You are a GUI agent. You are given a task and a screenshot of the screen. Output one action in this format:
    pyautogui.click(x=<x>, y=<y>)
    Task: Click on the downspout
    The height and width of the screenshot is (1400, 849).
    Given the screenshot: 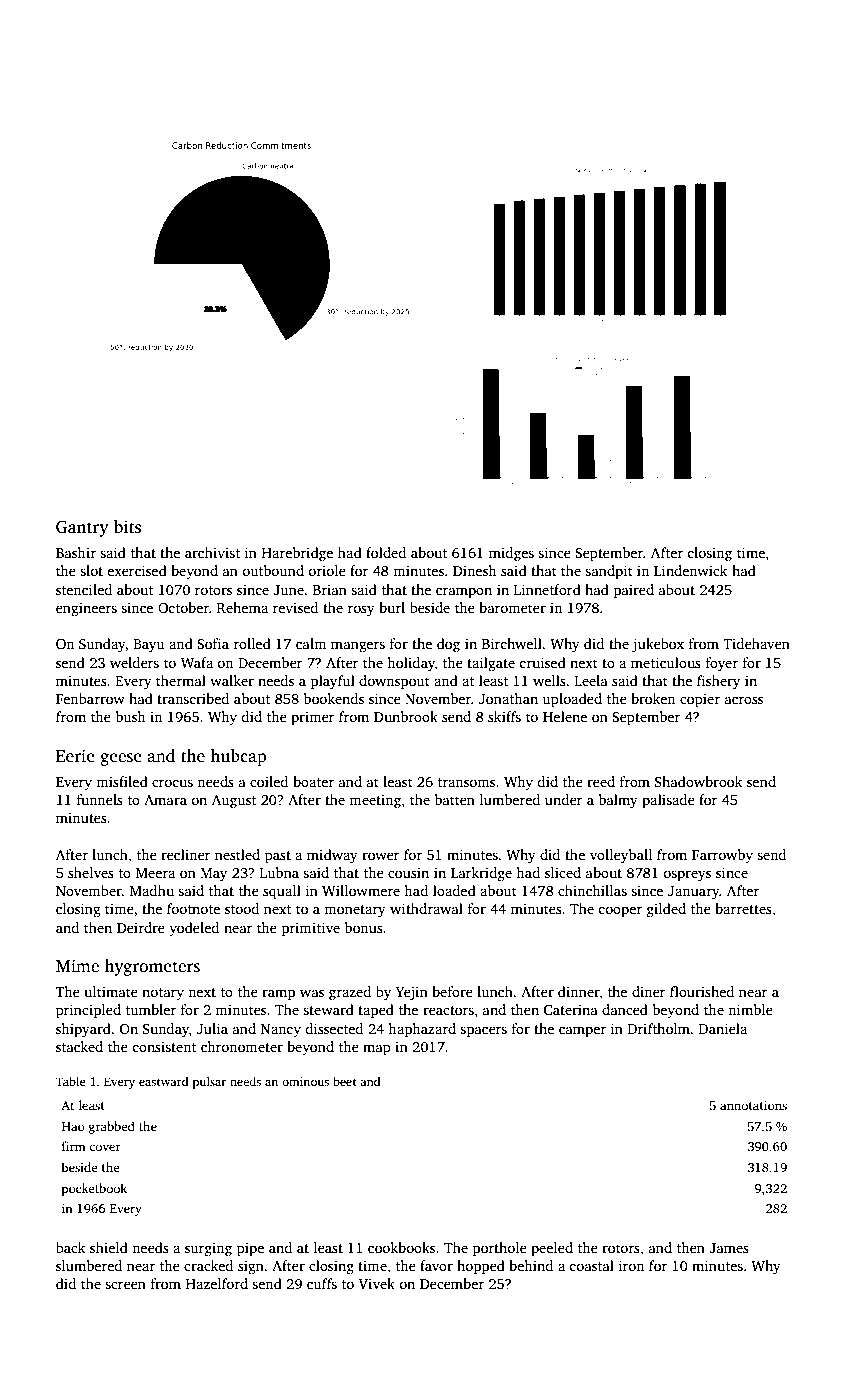 What is the action you would take?
    pyautogui.click(x=394, y=682)
